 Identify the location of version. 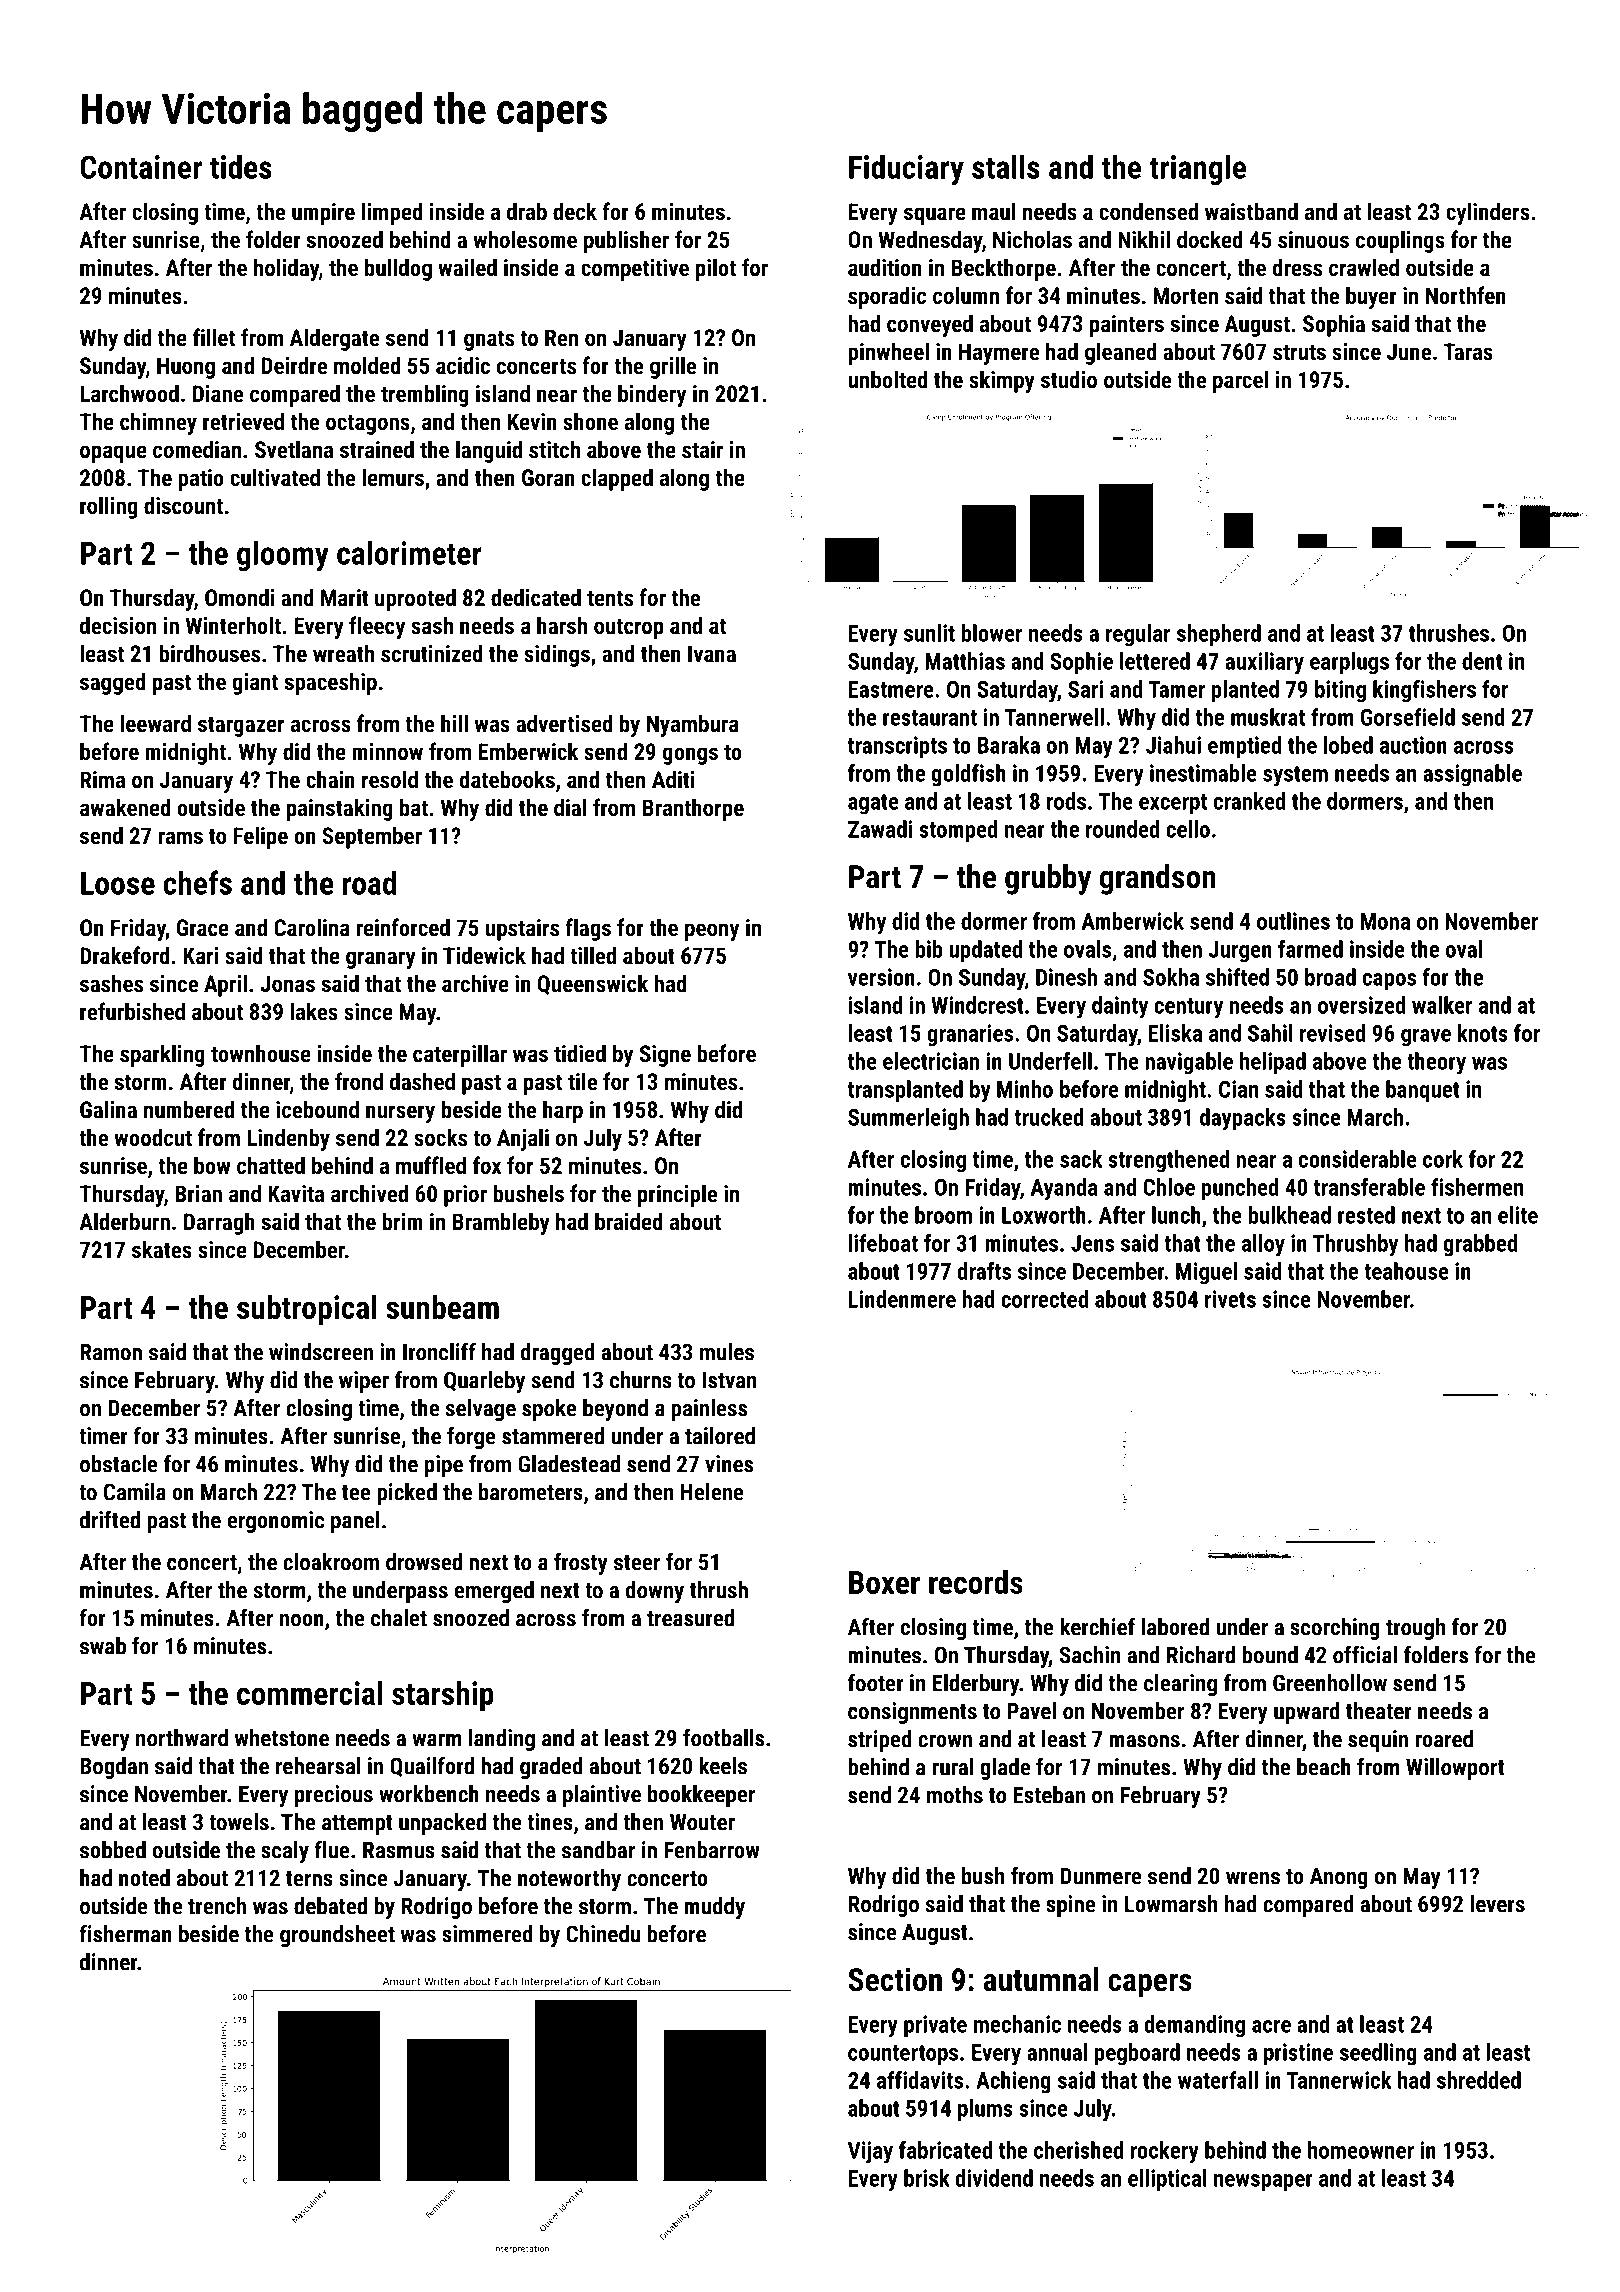
(881, 977).
